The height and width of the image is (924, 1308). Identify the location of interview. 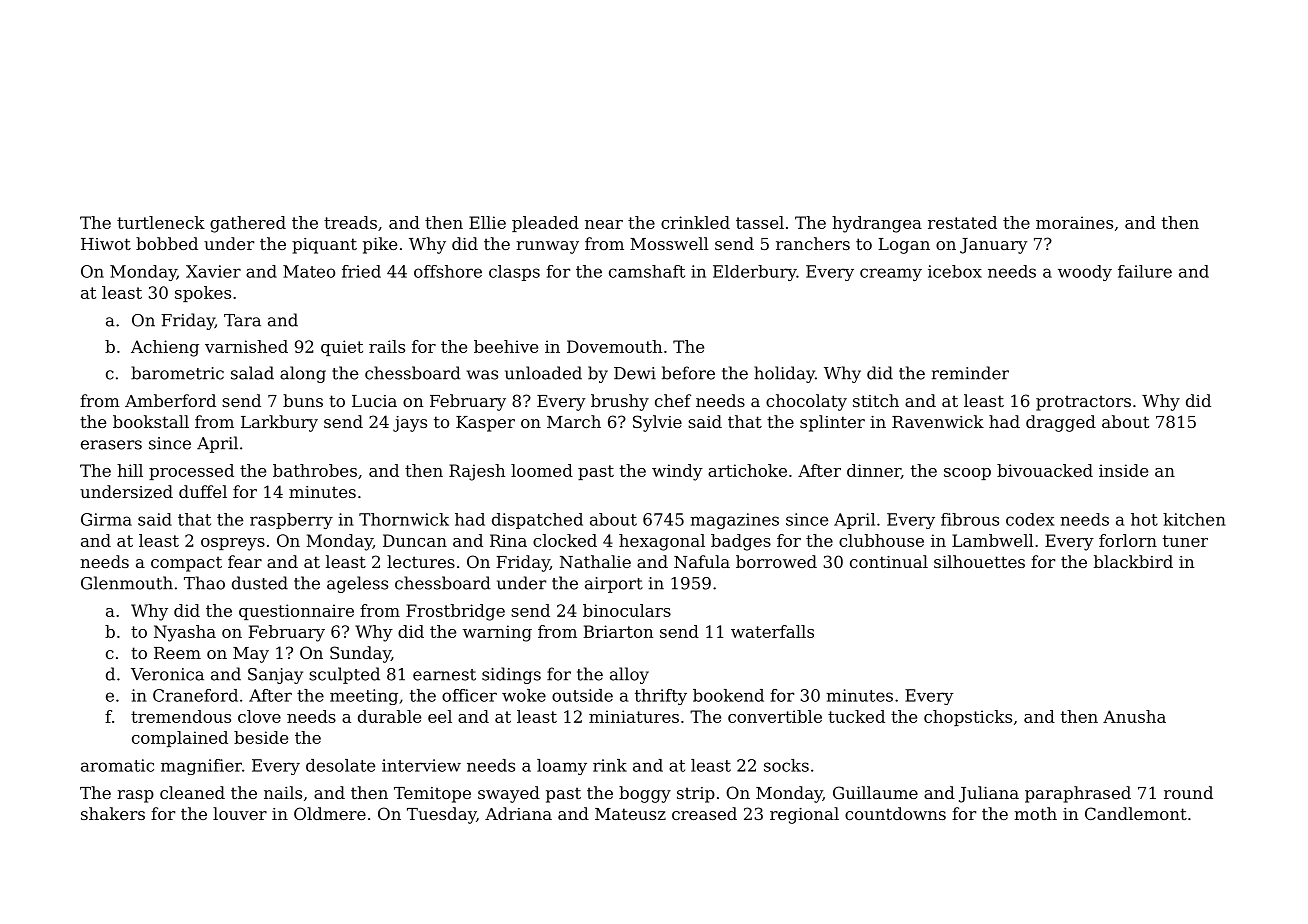
(421, 765).
